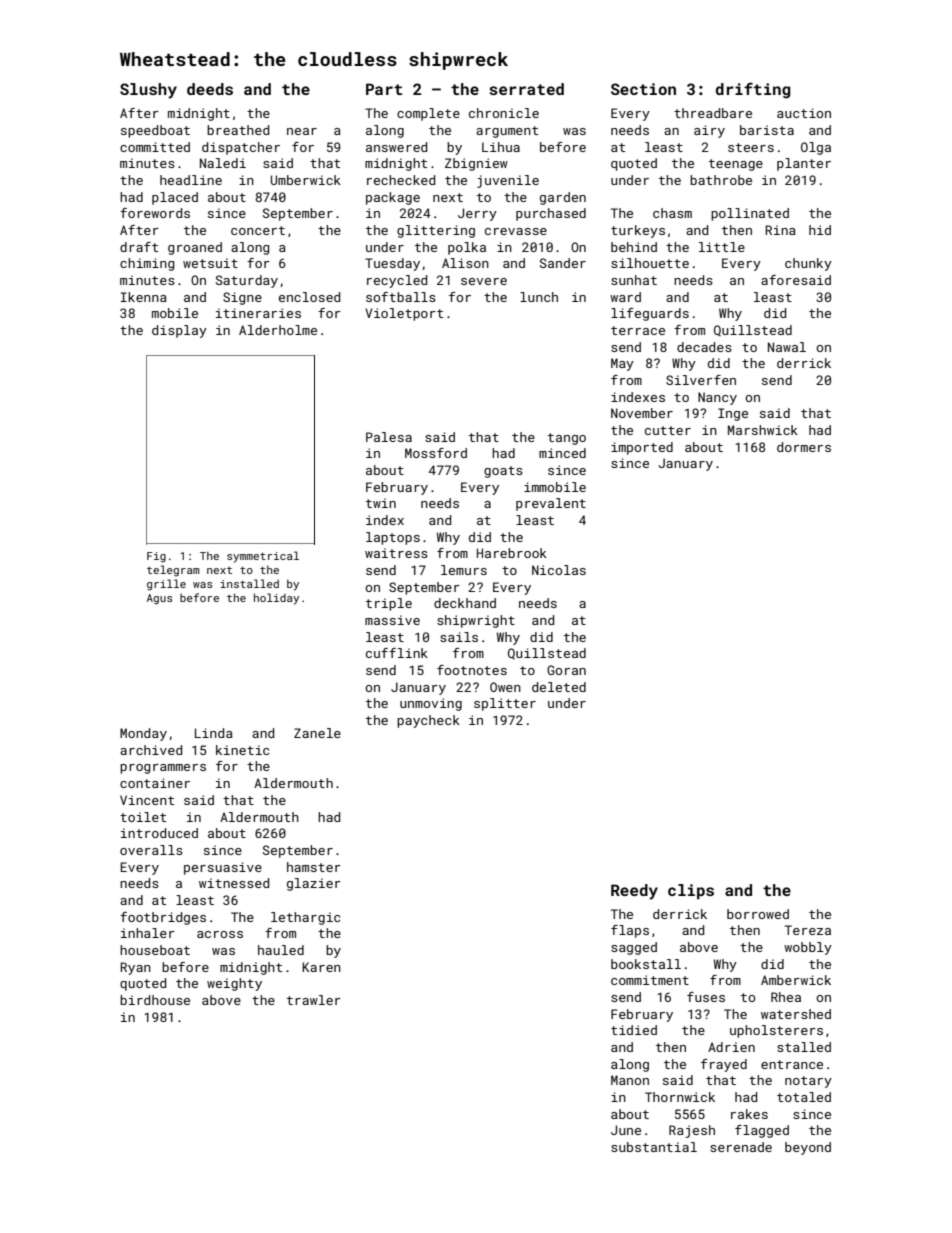 The width and height of the document is (952, 1233). What do you see at coordinates (381, 503) in the document?
I see `twin` at bounding box center [381, 503].
